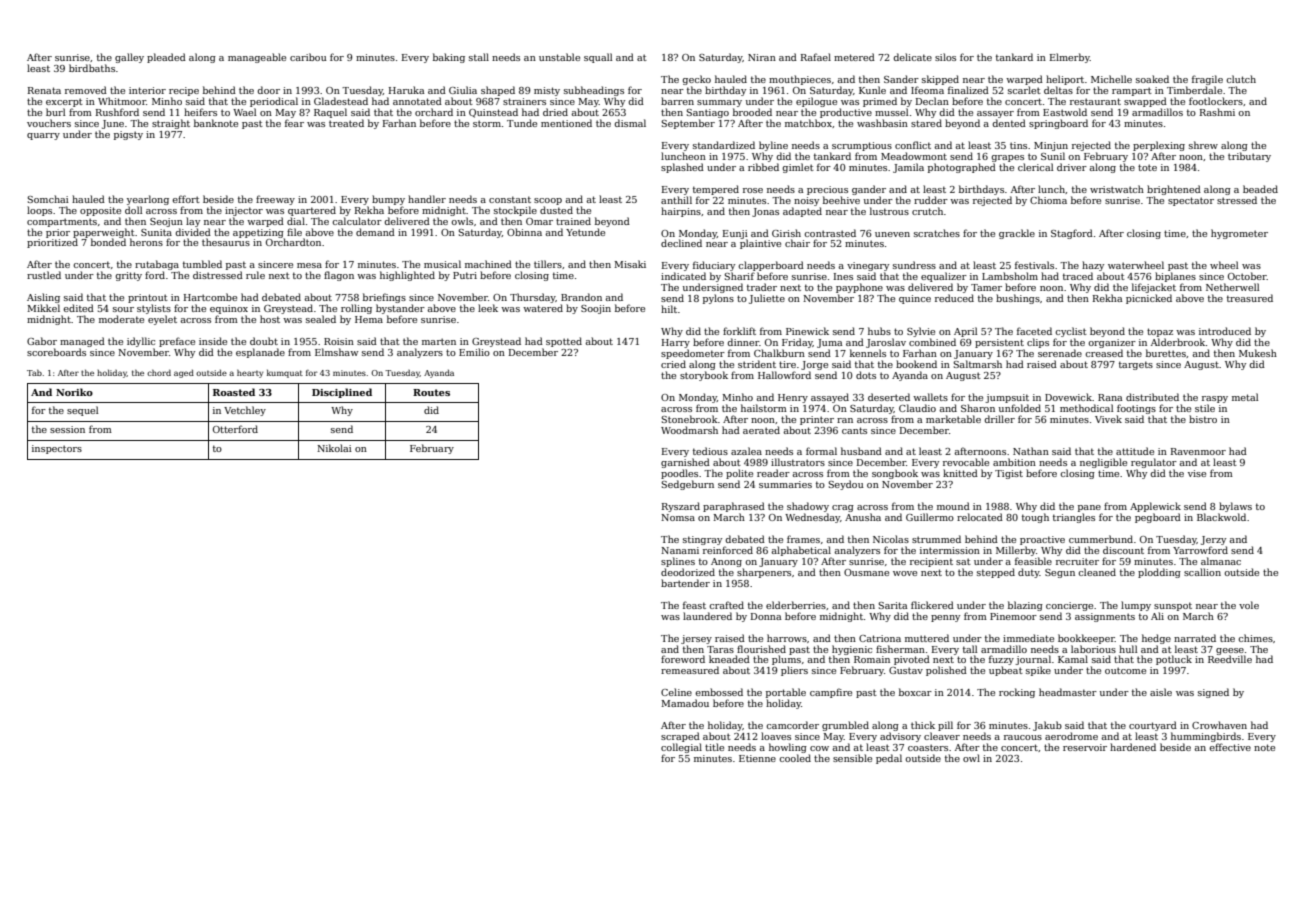 The height and width of the screenshot is (924, 1308). I want to click on feast, so click(694, 605).
